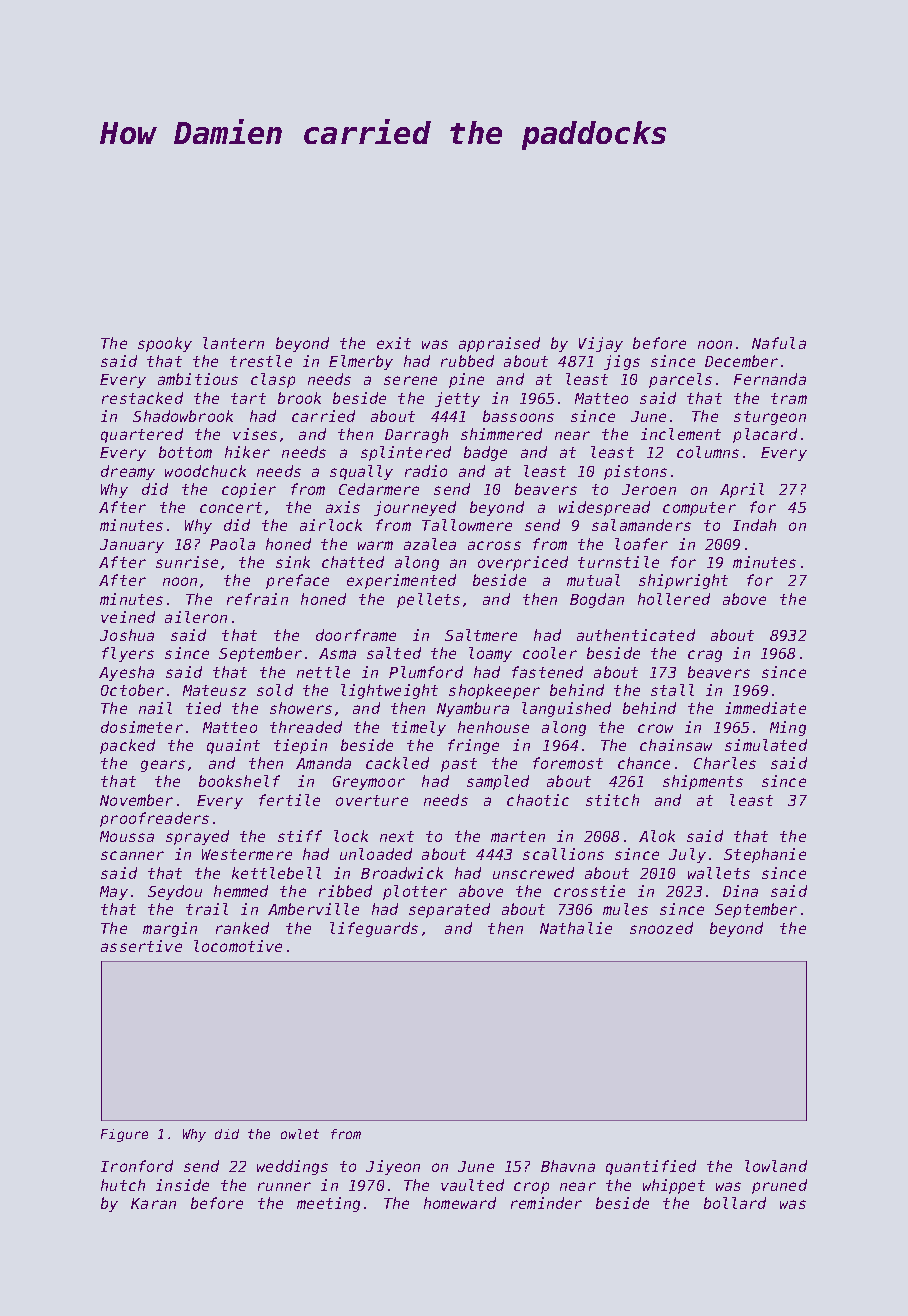 The image size is (908, 1316). Describe the element at coordinates (576, 928) in the image. I see `Nathalie` at that location.
